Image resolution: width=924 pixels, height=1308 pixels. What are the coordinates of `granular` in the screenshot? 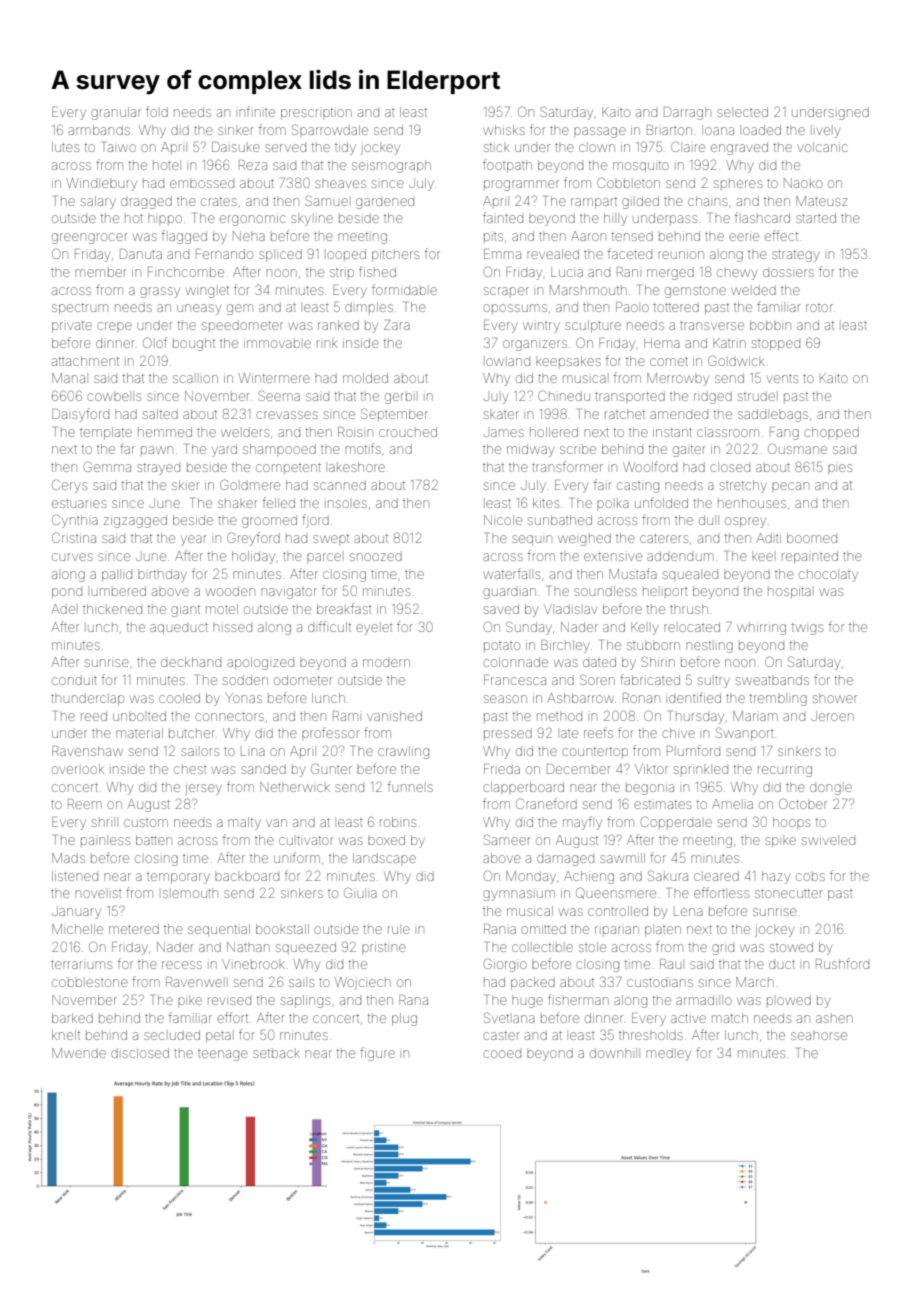 It's located at (116, 113).
